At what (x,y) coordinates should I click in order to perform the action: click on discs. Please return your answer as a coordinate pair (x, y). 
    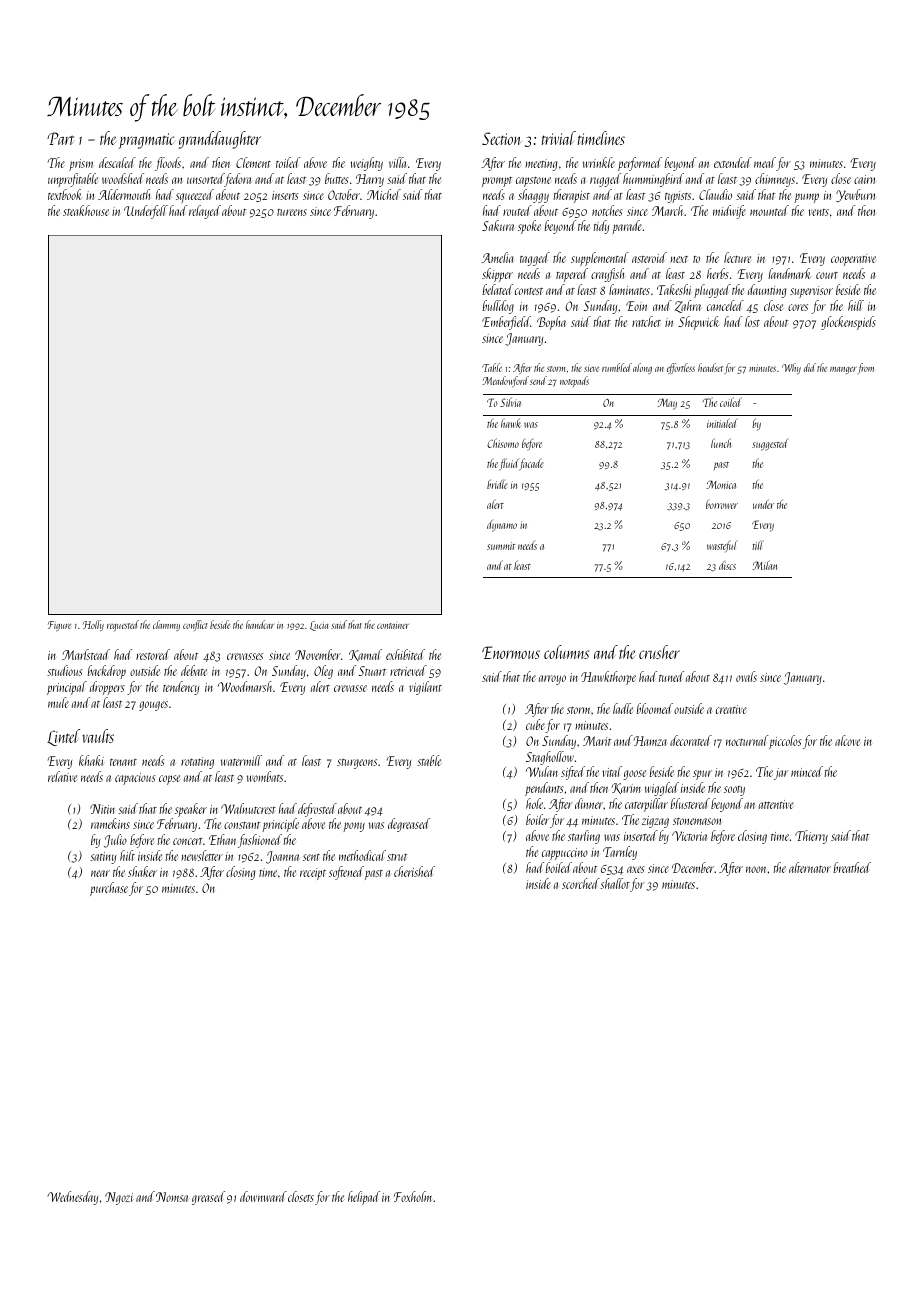
    Looking at the image, I should click on (727, 565).
